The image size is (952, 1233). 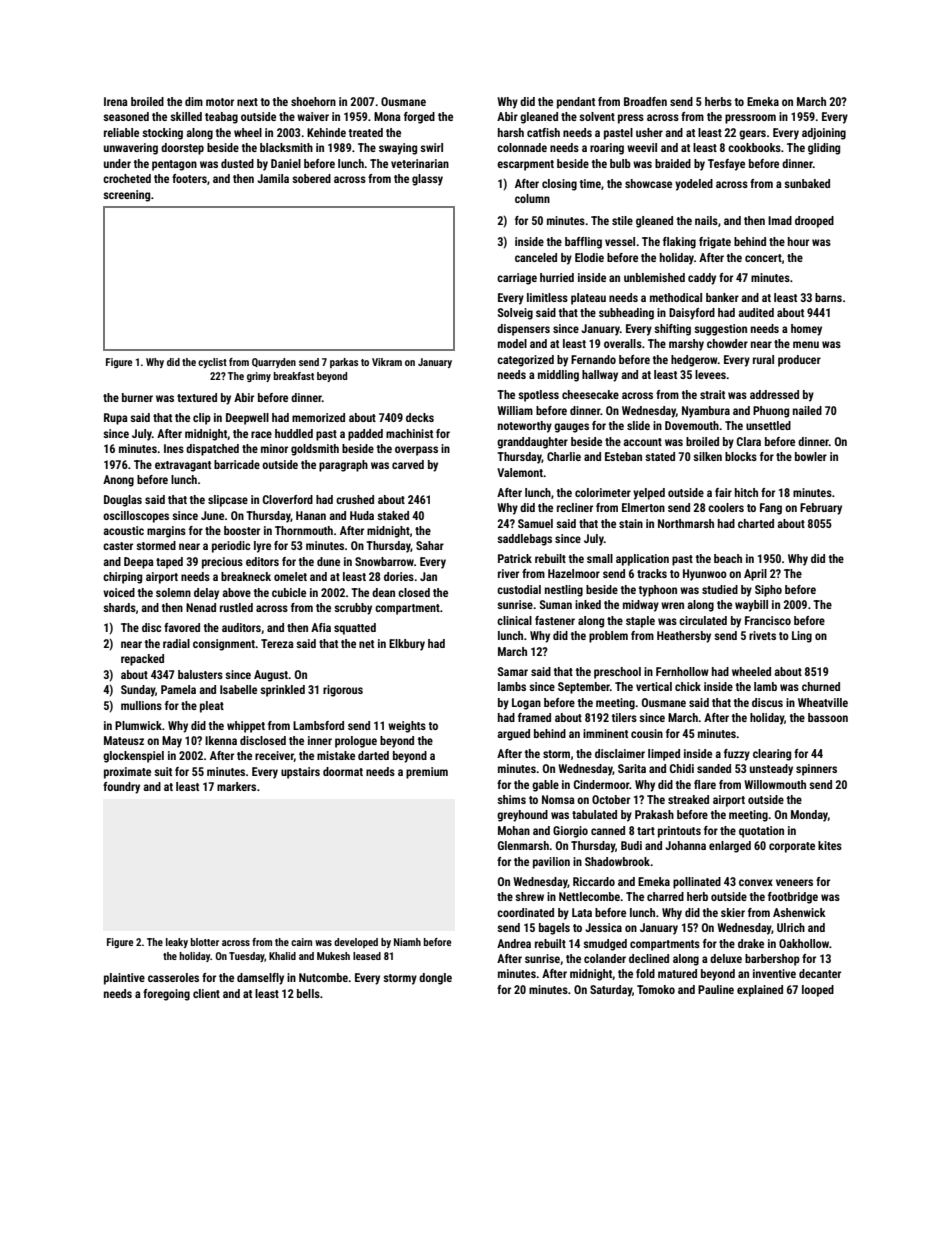 What do you see at coordinates (821, 509) in the document?
I see `February` at bounding box center [821, 509].
